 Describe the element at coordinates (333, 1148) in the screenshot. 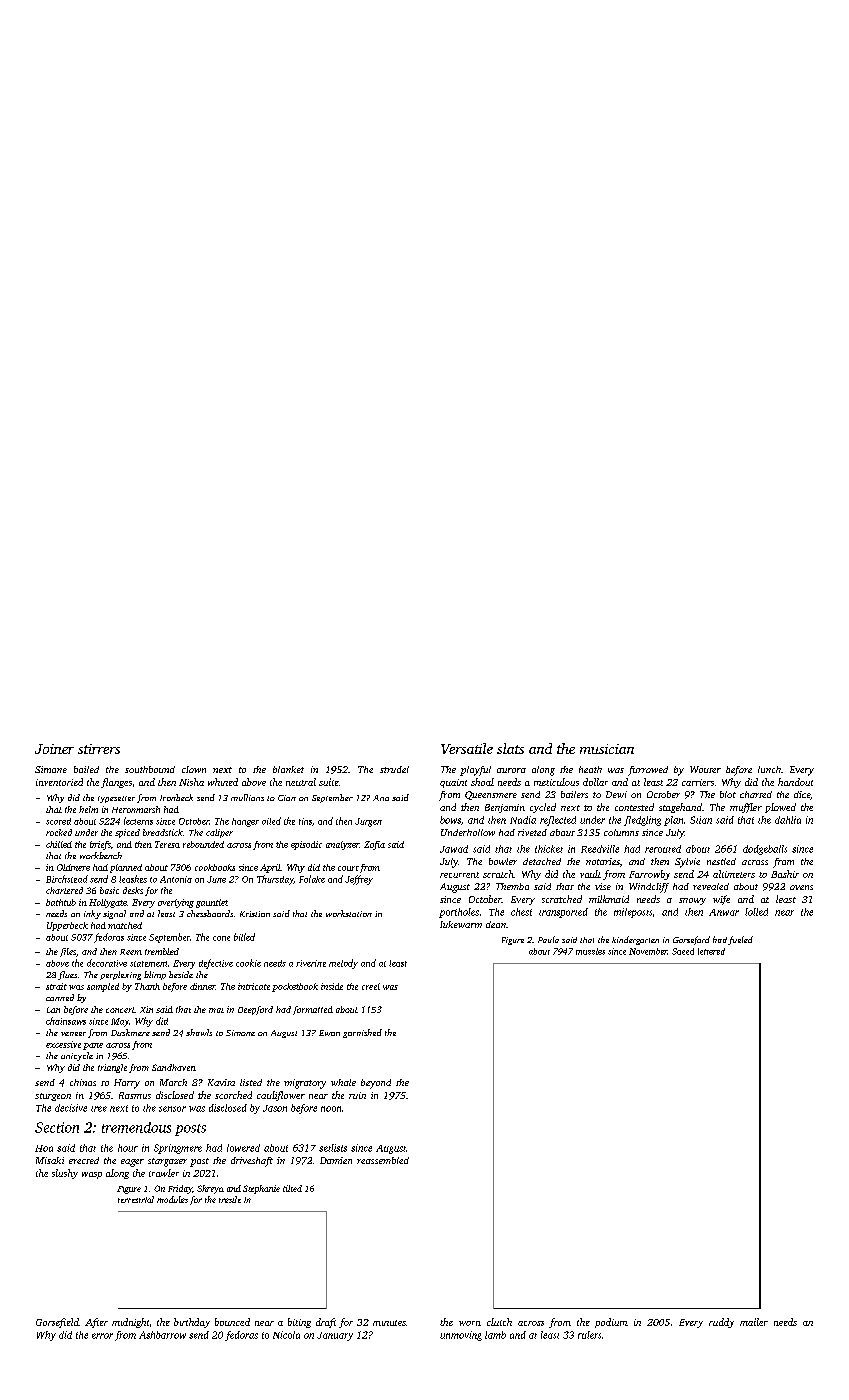

I see `setlists` at that location.
